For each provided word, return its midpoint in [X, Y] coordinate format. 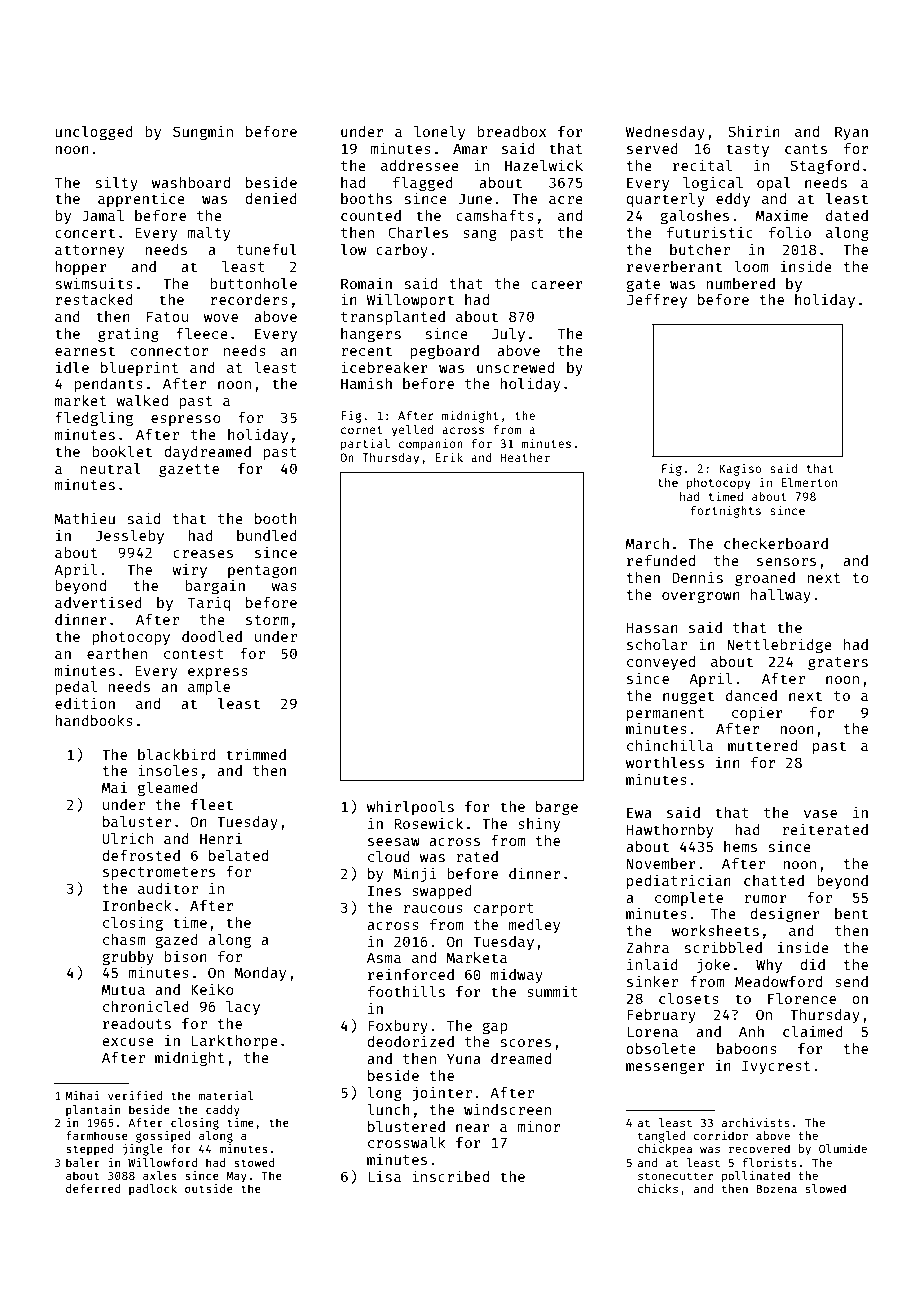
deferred [93, 1188]
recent [366, 351]
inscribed [450, 1176]
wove [221, 318]
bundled [267, 535]
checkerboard [776, 543]
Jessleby [129, 537]
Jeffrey [657, 301]
